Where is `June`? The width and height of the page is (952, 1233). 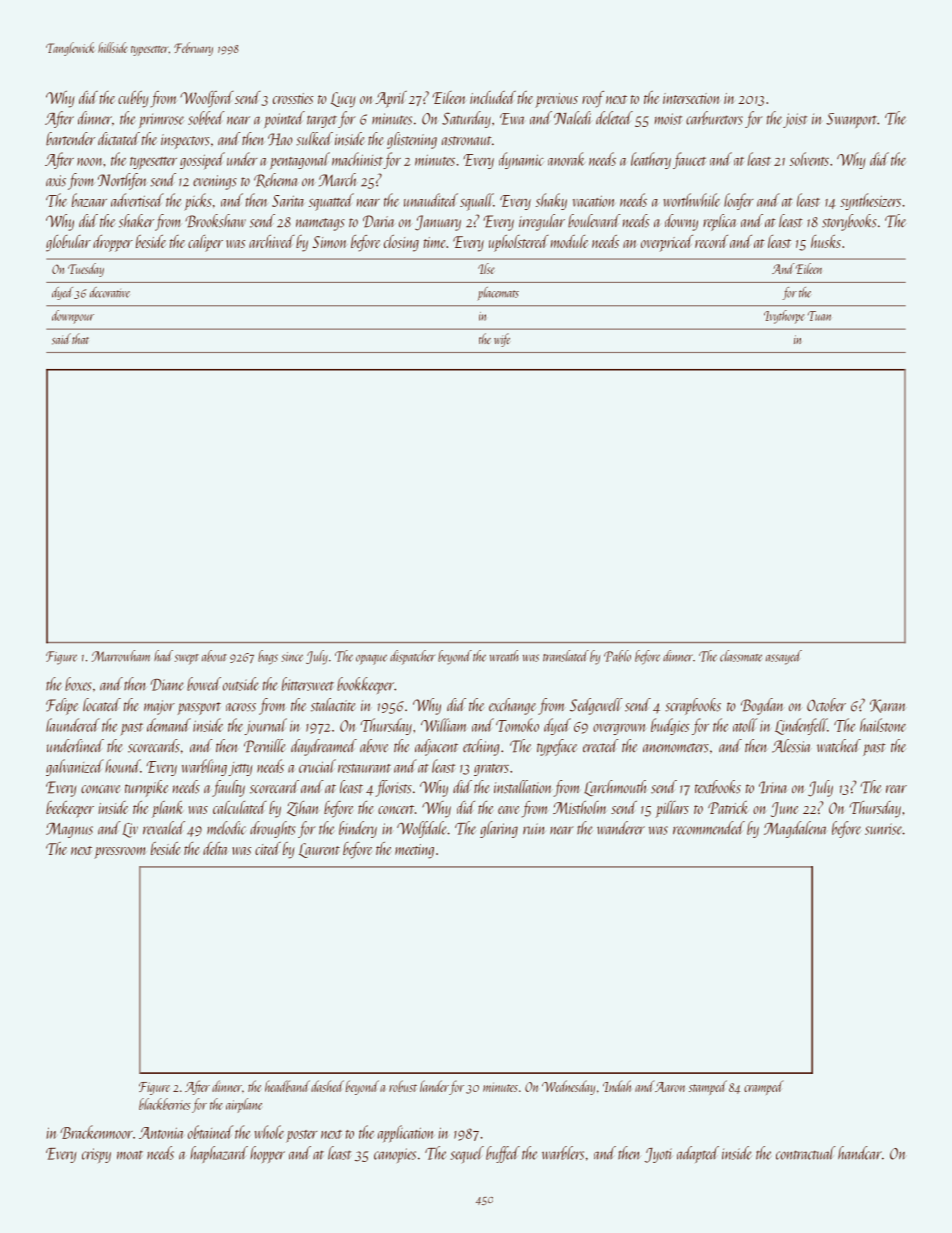 June is located at coordinates (785, 809).
